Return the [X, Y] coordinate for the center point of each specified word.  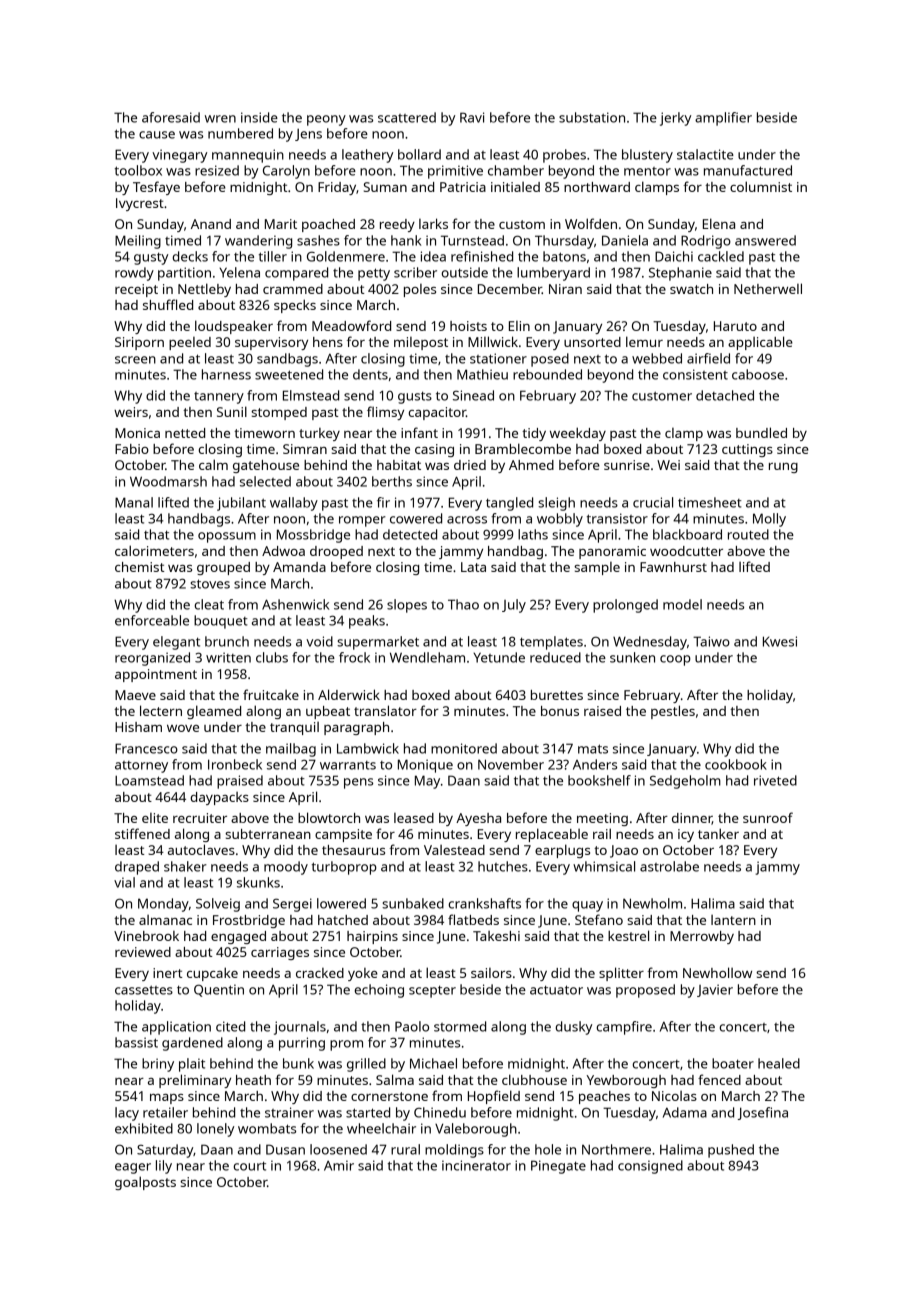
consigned [650, 1167]
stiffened [142, 833]
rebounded [547, 374]
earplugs [562, 851]
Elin [519, 326]
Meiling [138, 242]
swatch [691, 289]
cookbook [736, 764]
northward [597, 187]
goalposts [145, 1183]
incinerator [476, 1165]
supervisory [271, 343]
